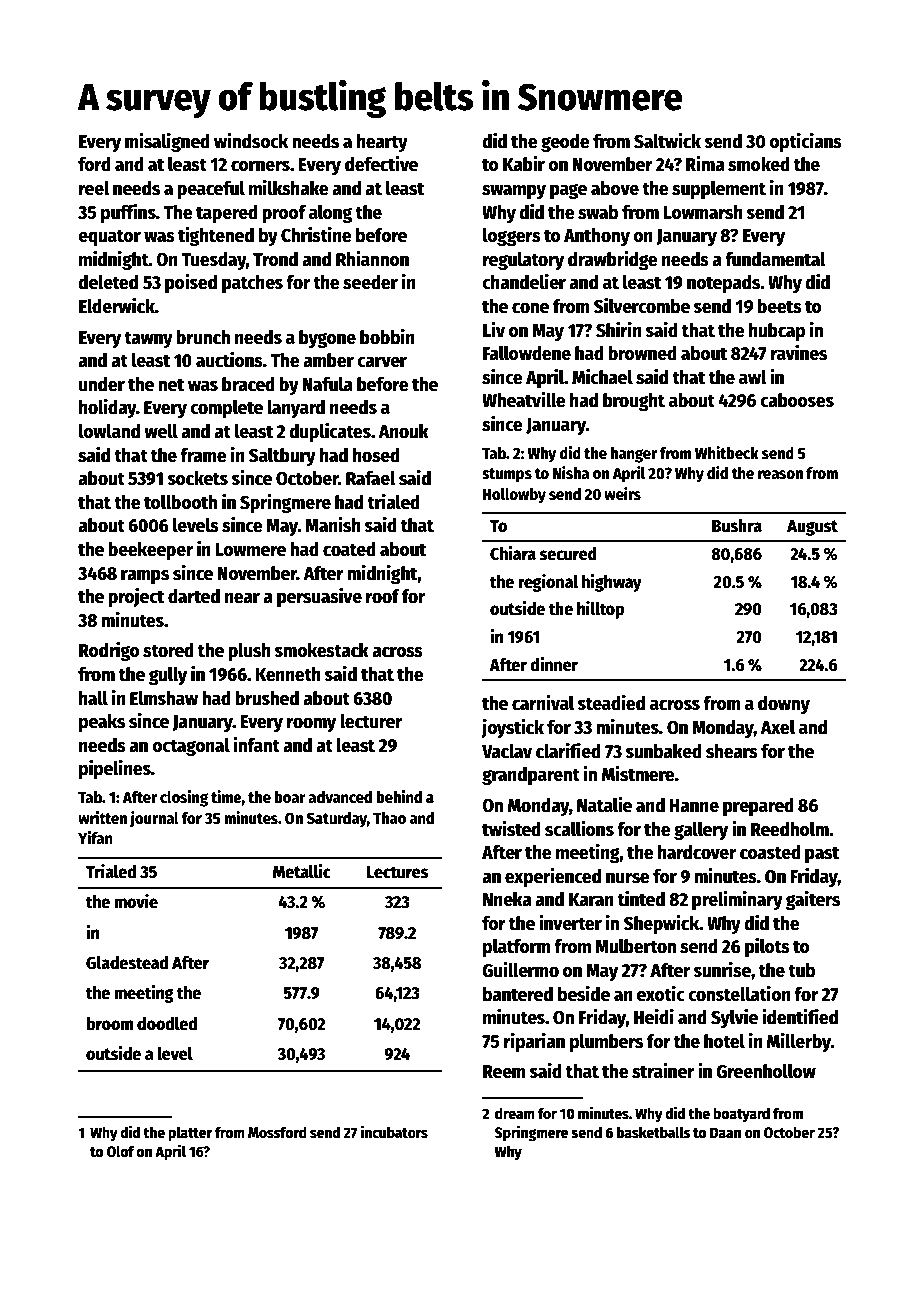  What do you see at coordinates (775, 259) in the screenshot?
I see `fundamental` at bounding box center [775, 259].
